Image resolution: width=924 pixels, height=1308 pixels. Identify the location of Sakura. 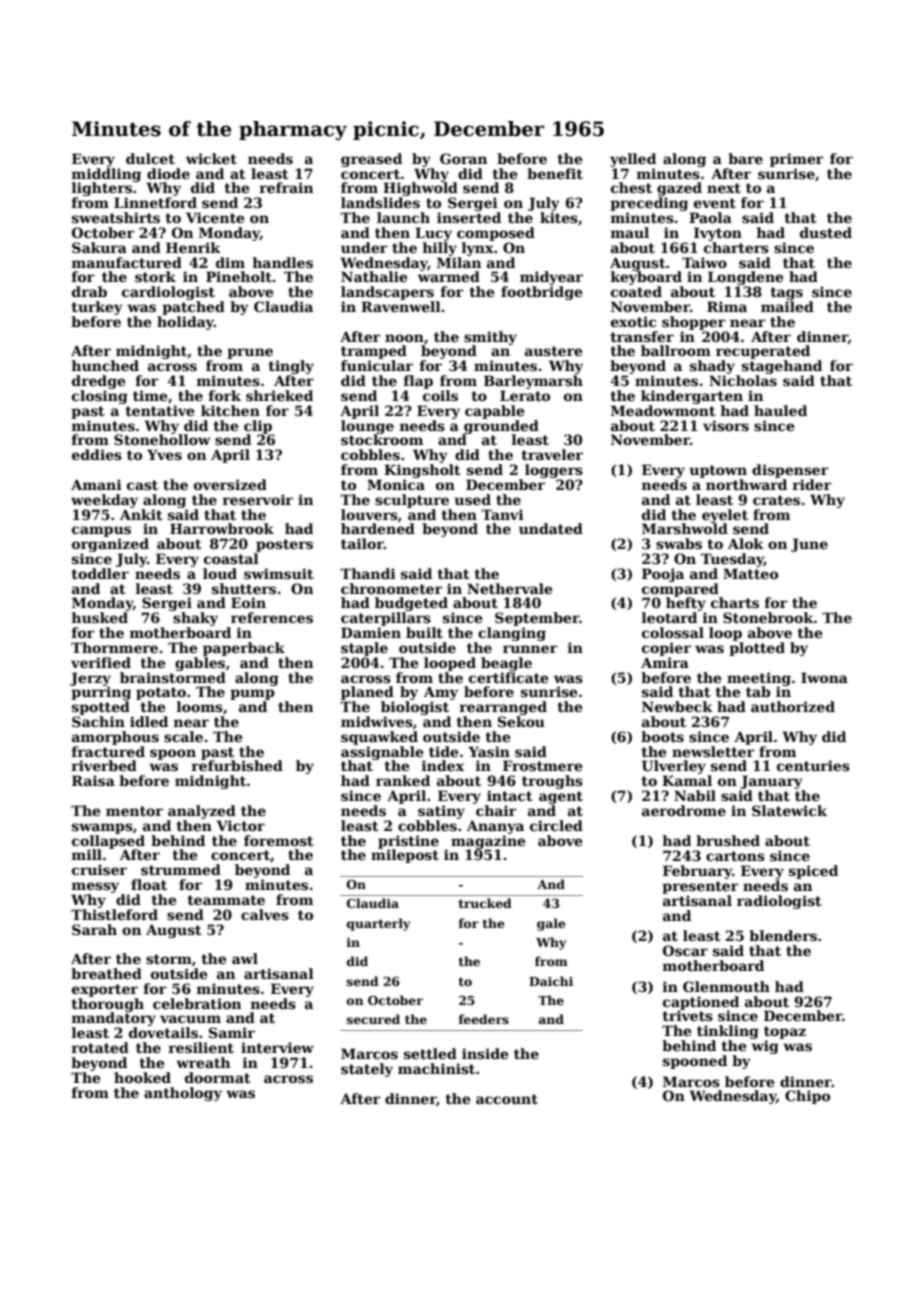
(99, 247).
